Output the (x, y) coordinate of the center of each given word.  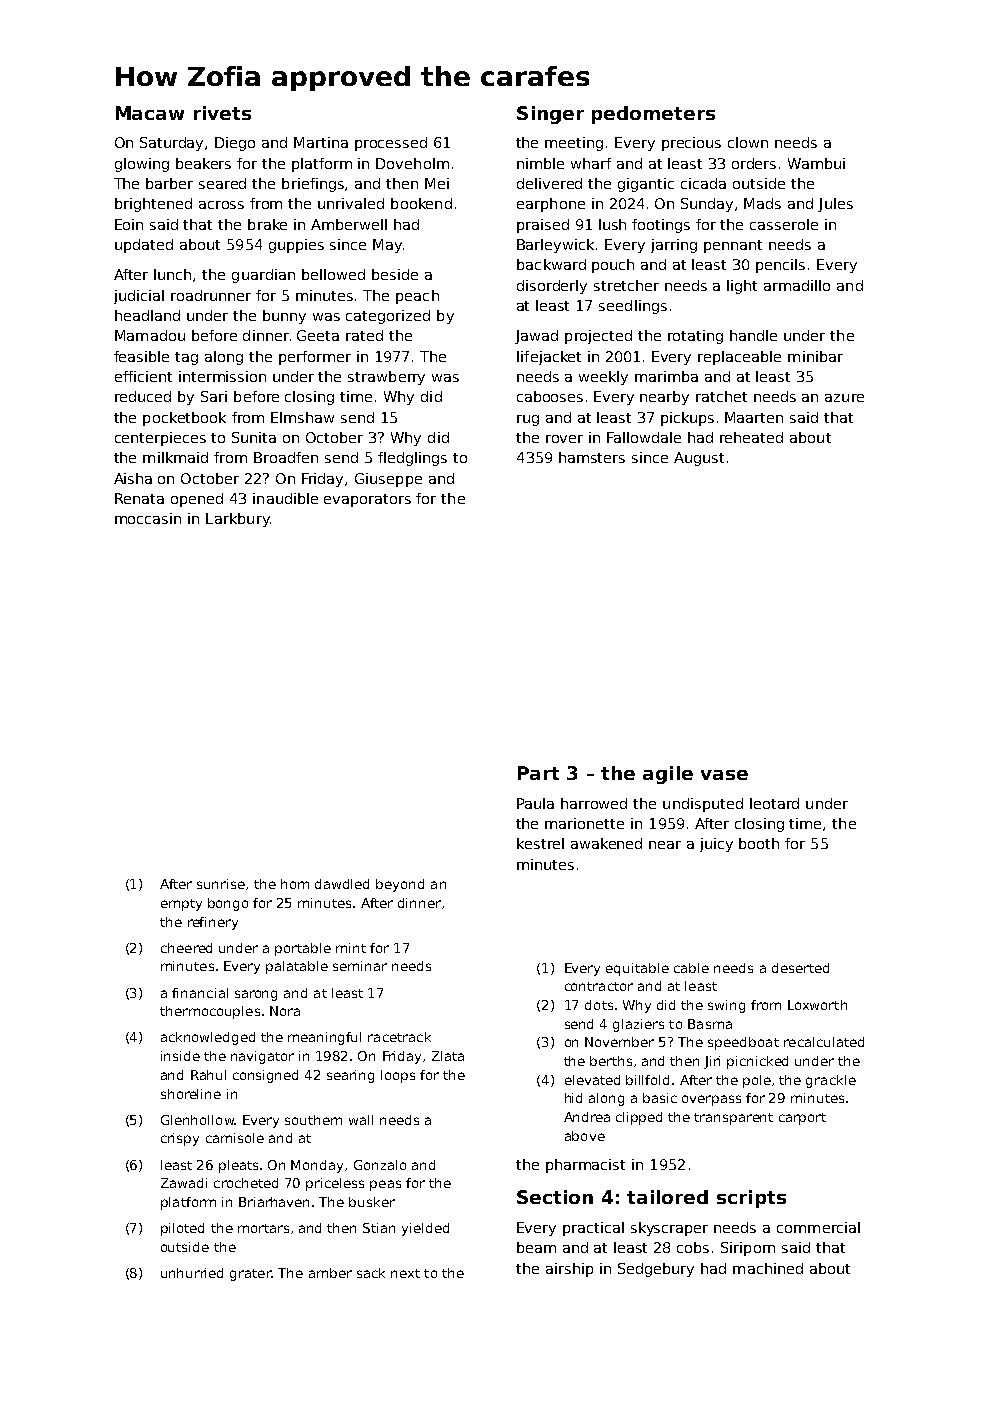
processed (391, 144)
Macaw (150, 113)
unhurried (192, 1273)
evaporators (367, 500)
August (699, 459)
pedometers (653, 115)
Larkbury (238, 520)
